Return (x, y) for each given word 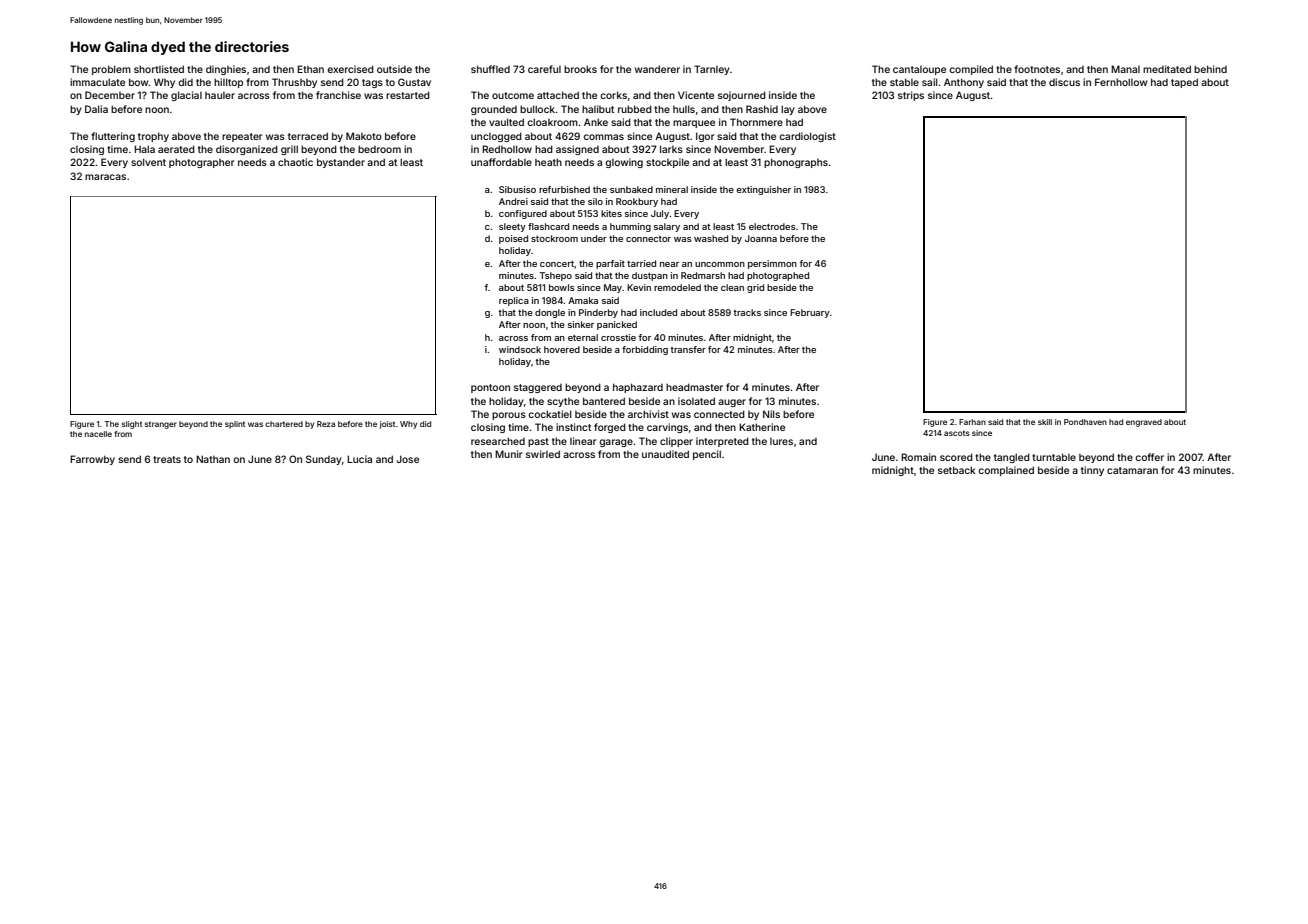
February (810, 313)
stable (904, 82)
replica (514, 301)
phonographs (796, 163)
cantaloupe (919, 70)
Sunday (324, 460)
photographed (778, 276)
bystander (341, 163)
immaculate (97, 82)
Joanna (761, 238)
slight (132, 425)
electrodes (772, 226)
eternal (583, 337)
